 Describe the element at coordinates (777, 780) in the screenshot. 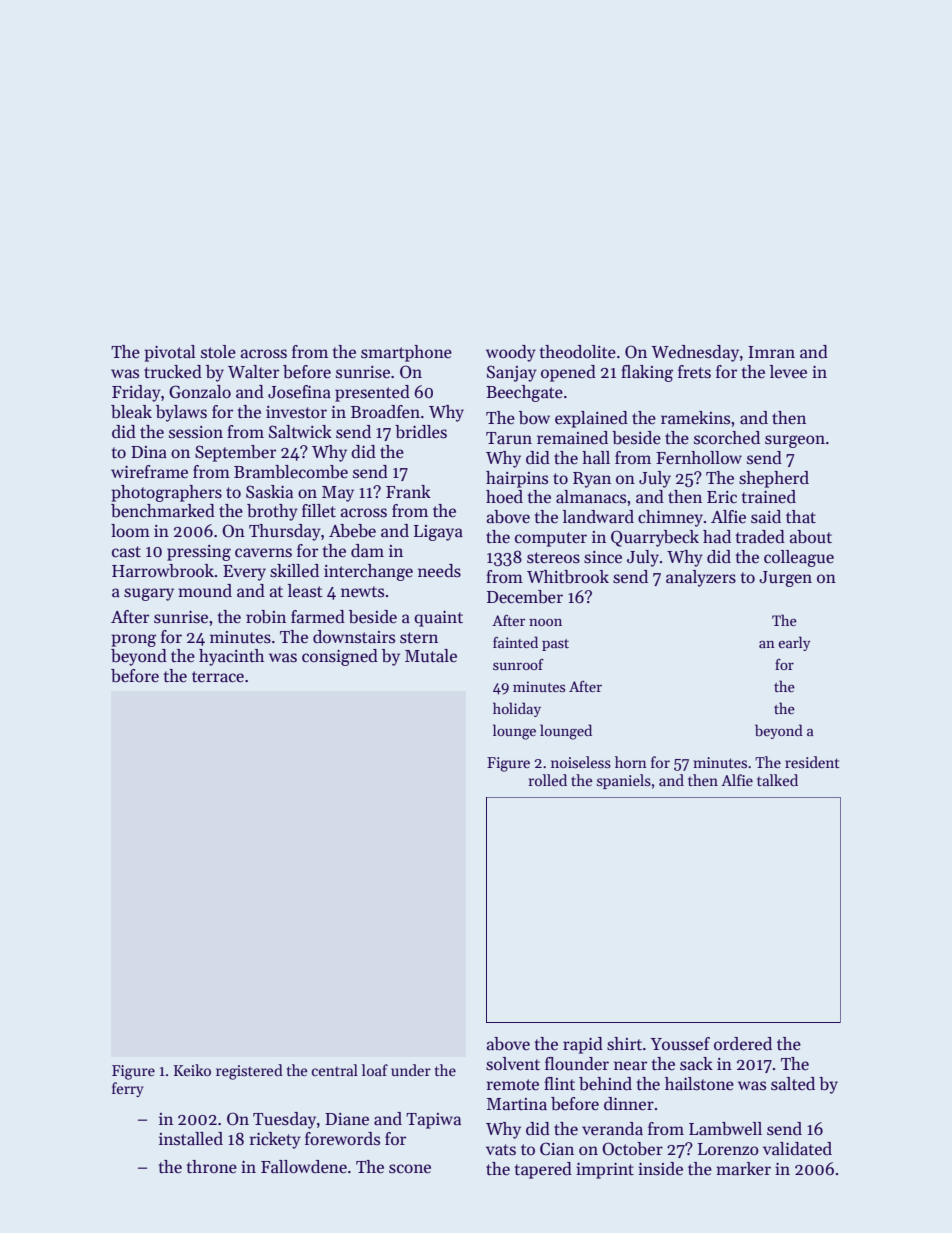

I see `talked` at that location.
